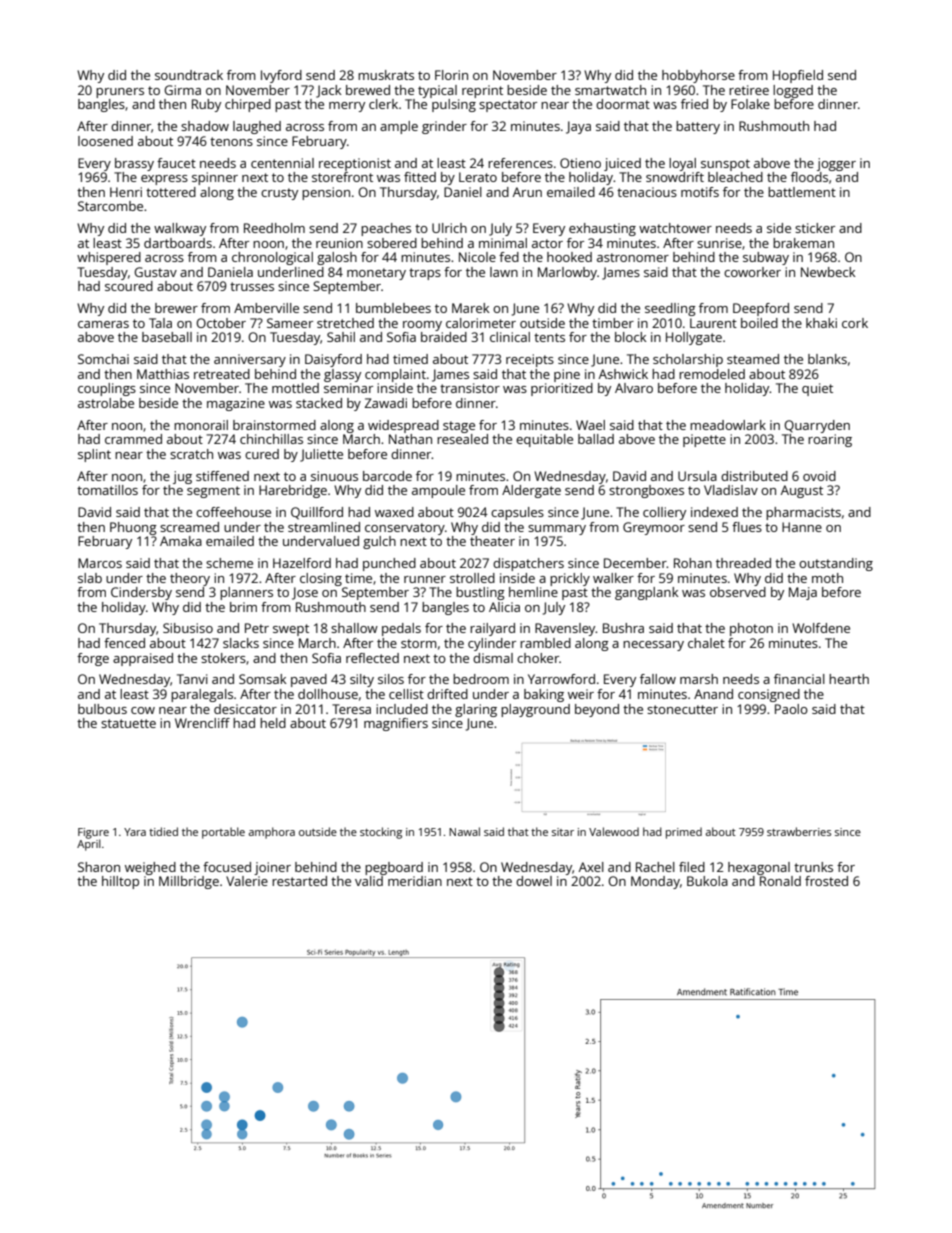 This screenshot has width=952, height=1233. I want to click on anniversary, so click(250, 360).
